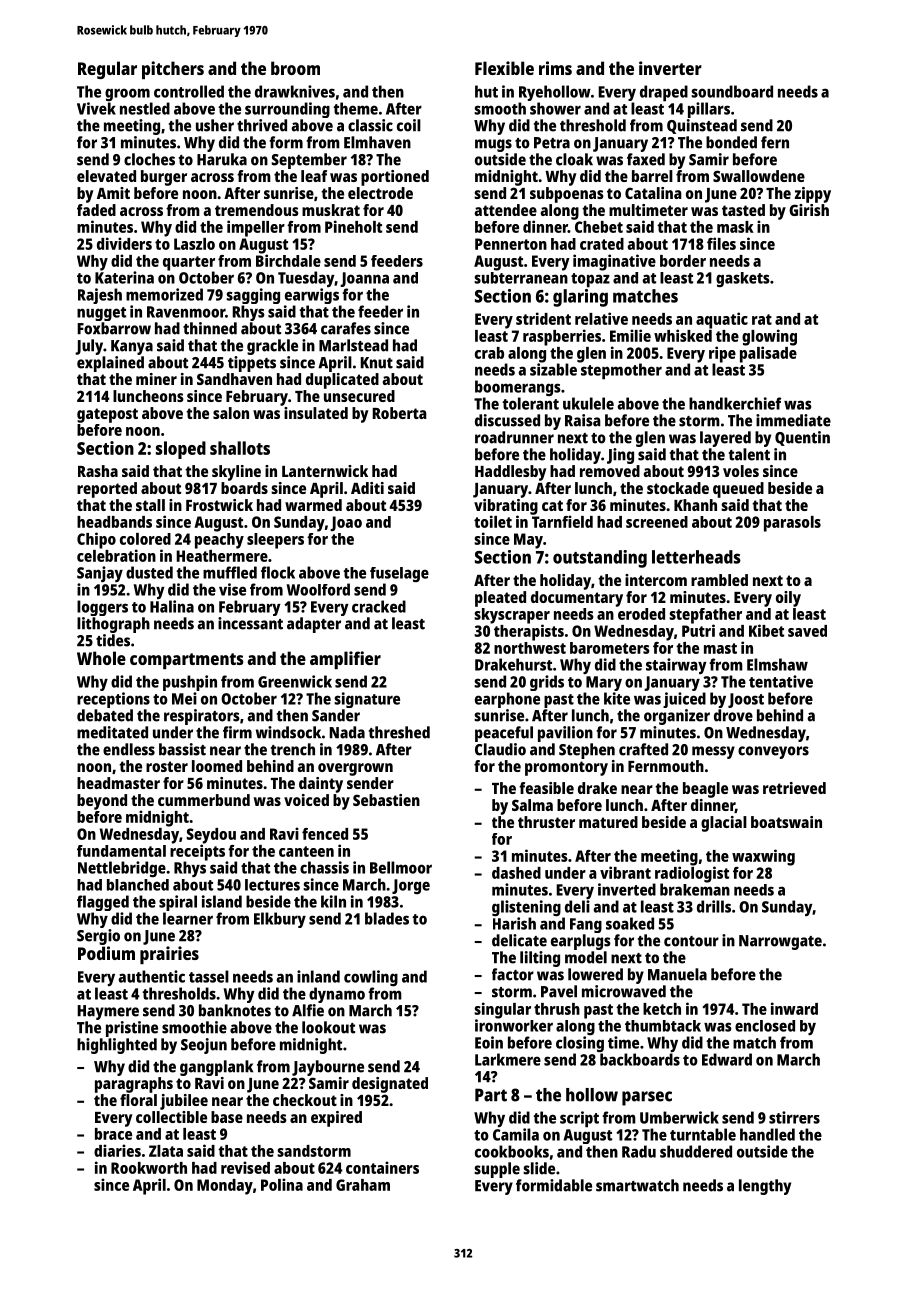  Describe the element at coordinates (546, 822) in the image. I see `thruster` at that location.
